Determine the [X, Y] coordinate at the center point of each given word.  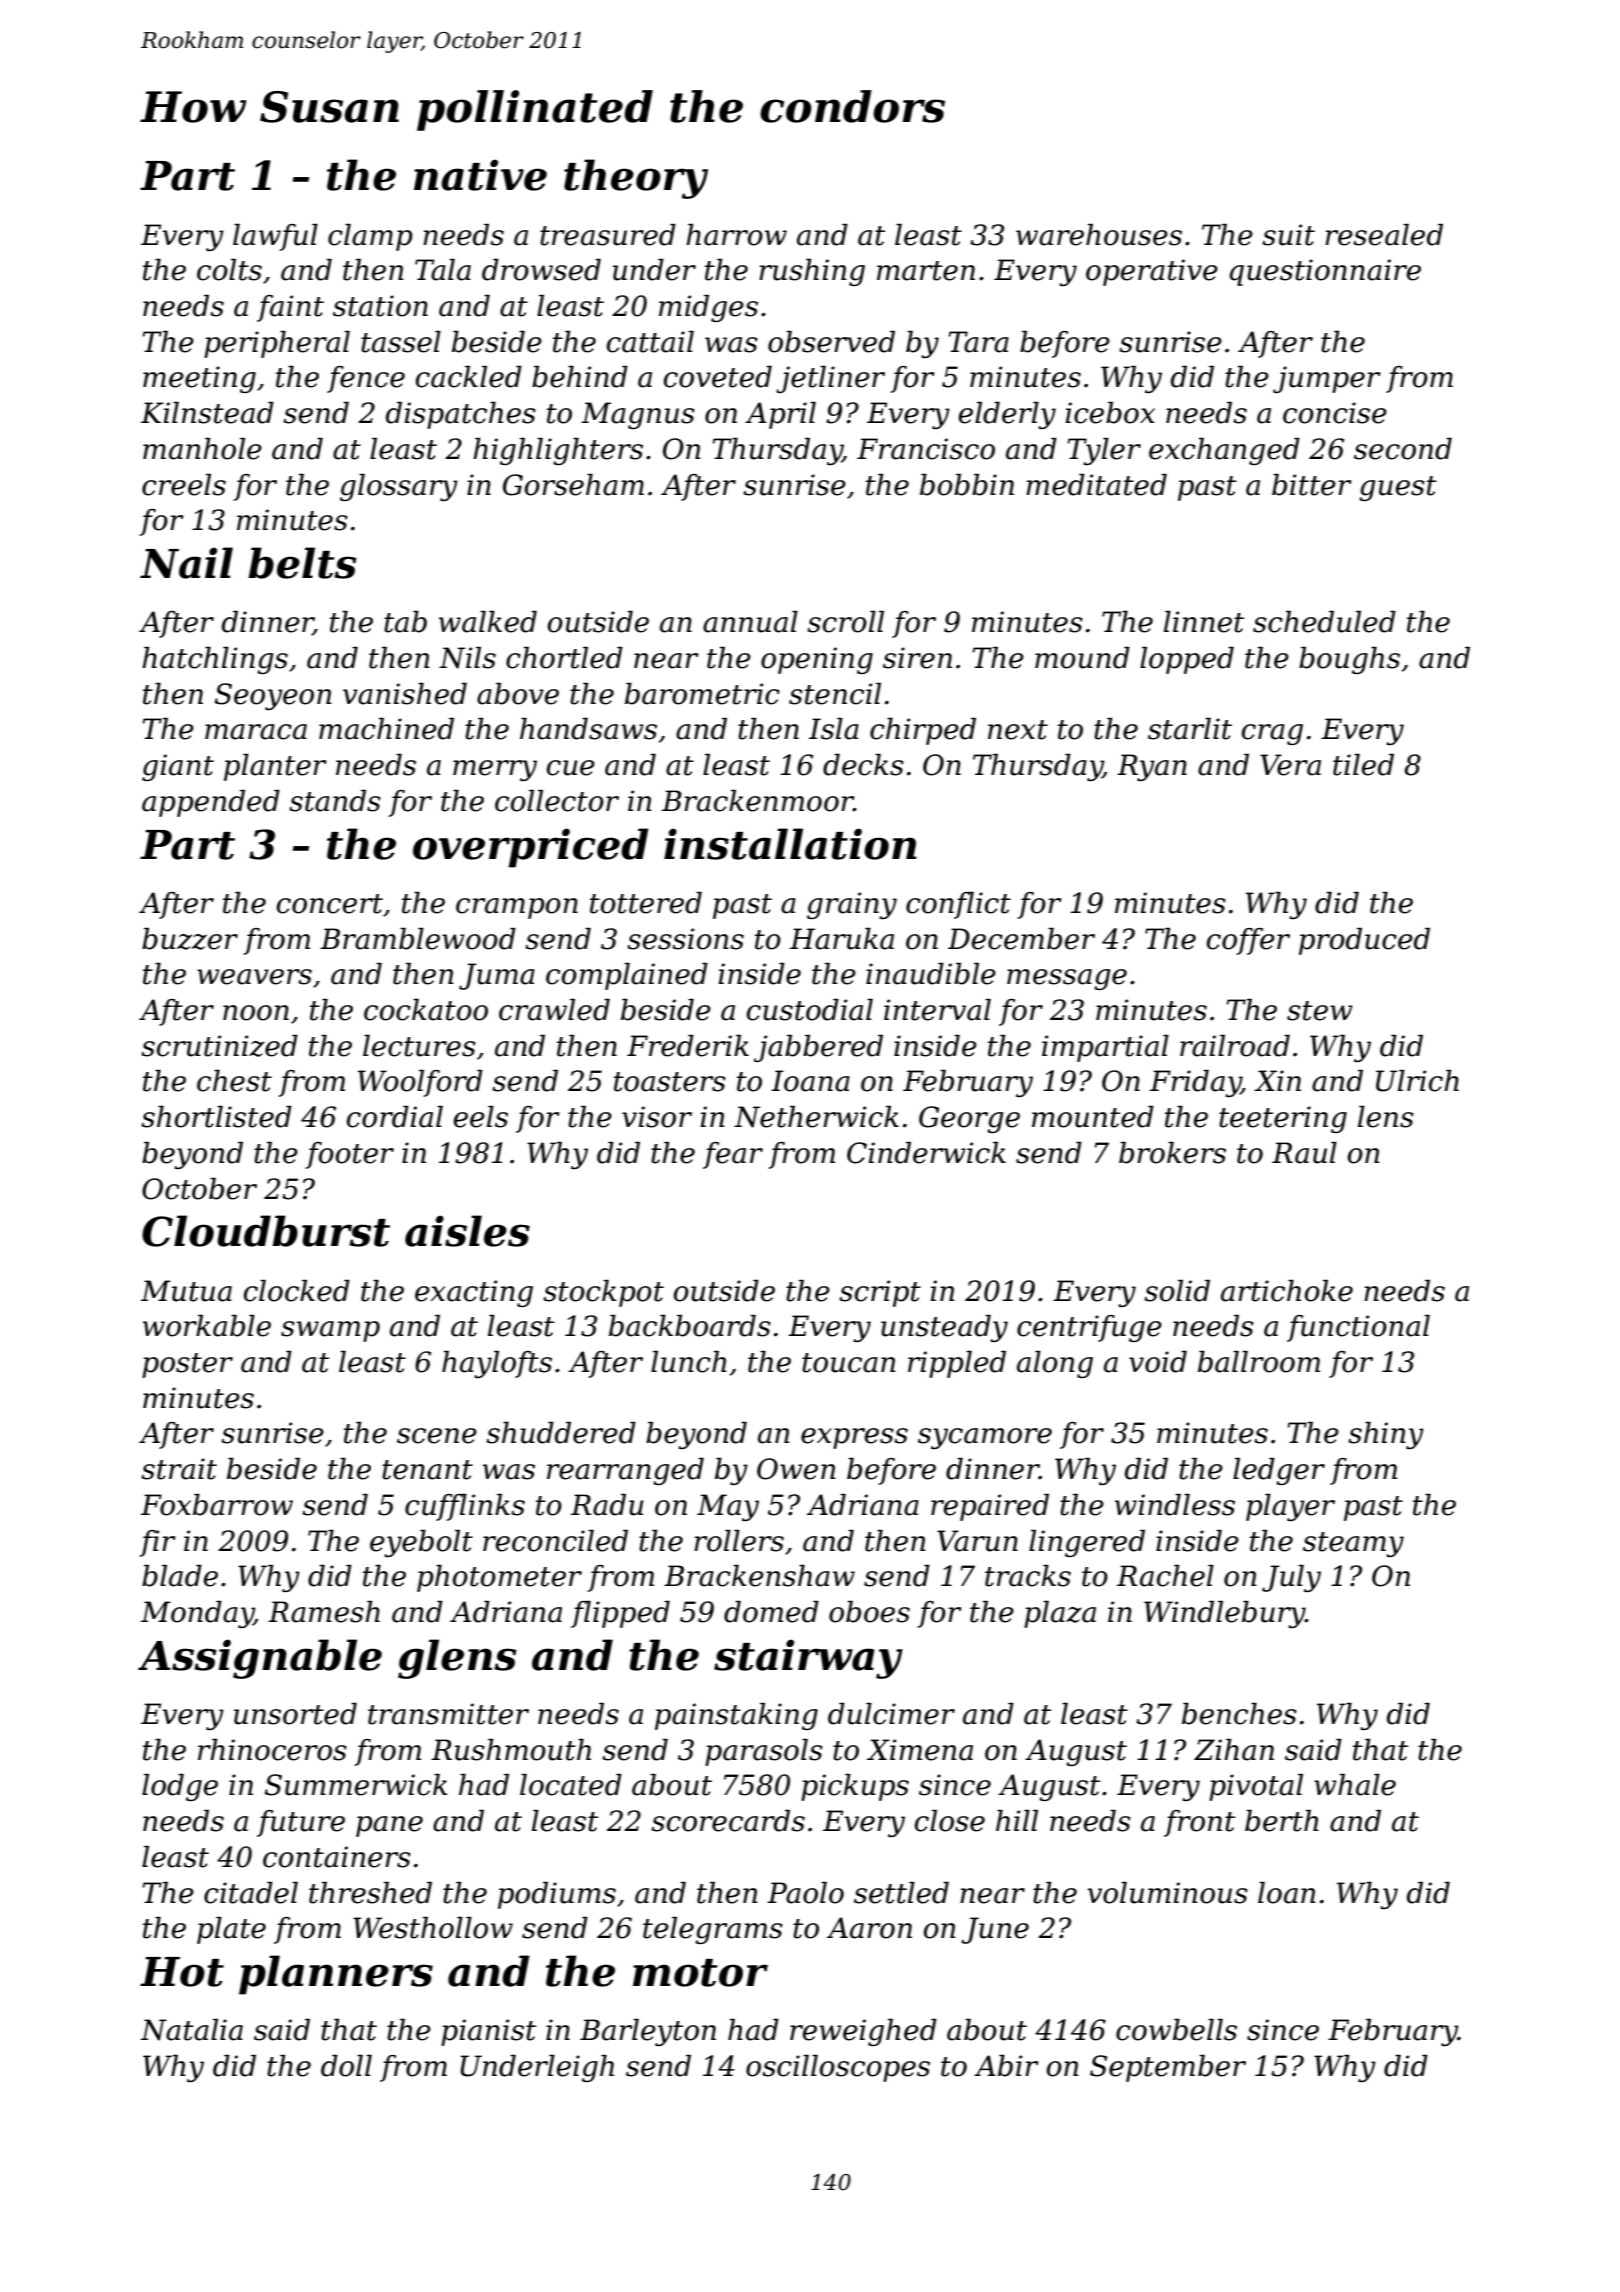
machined [386, 729]
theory [636, 179]
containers [337, 1857]
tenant [427, 1470]
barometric [702, 694]
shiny [1386, 1435]
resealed [1384, 235]
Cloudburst [266, 1231]
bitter [1312, 485]
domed [771, 1612]
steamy [1353, 1544]
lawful [275, 237]
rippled [957, 1364]
